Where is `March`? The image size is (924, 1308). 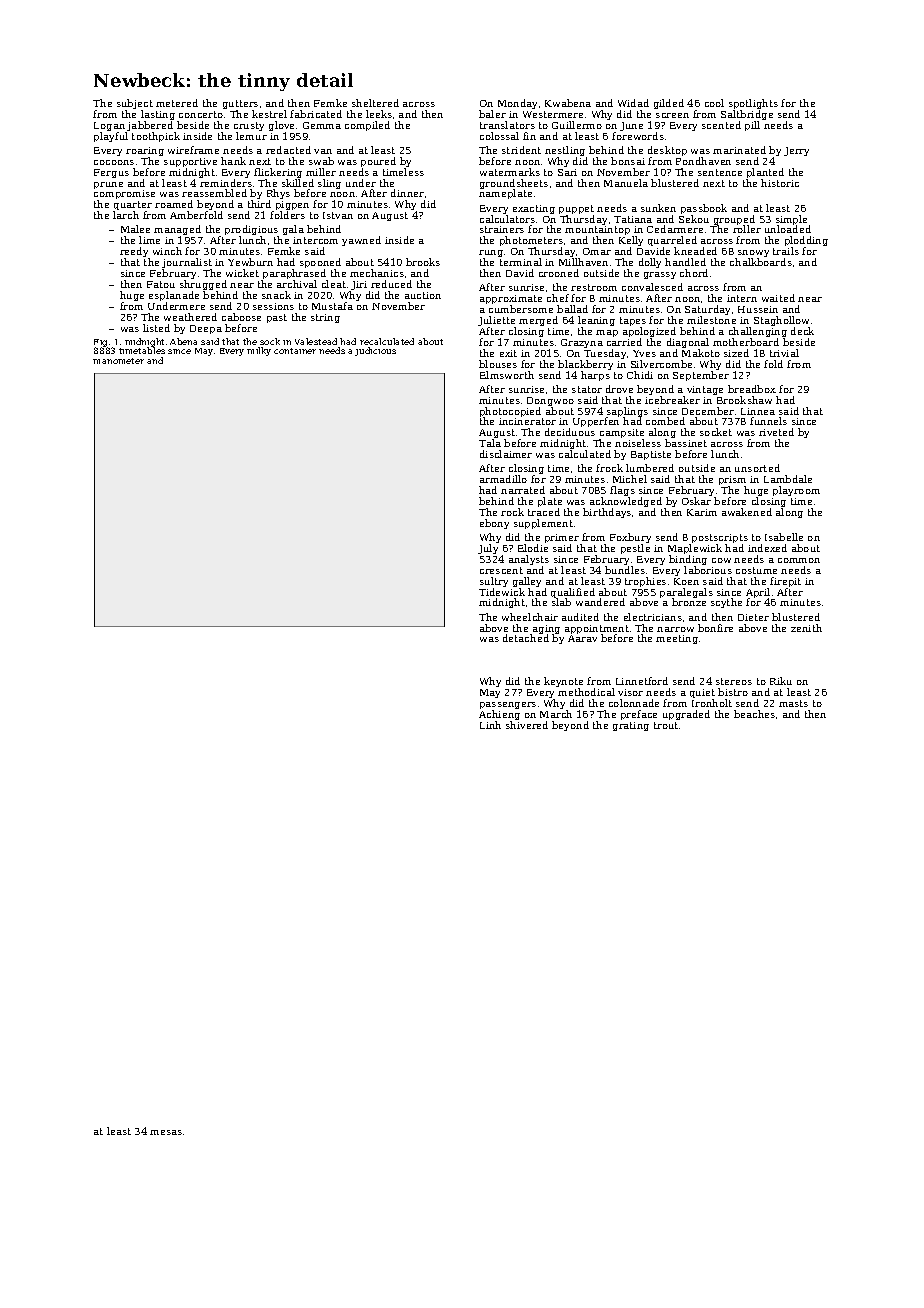
March is located at coordinates (556, 714).
